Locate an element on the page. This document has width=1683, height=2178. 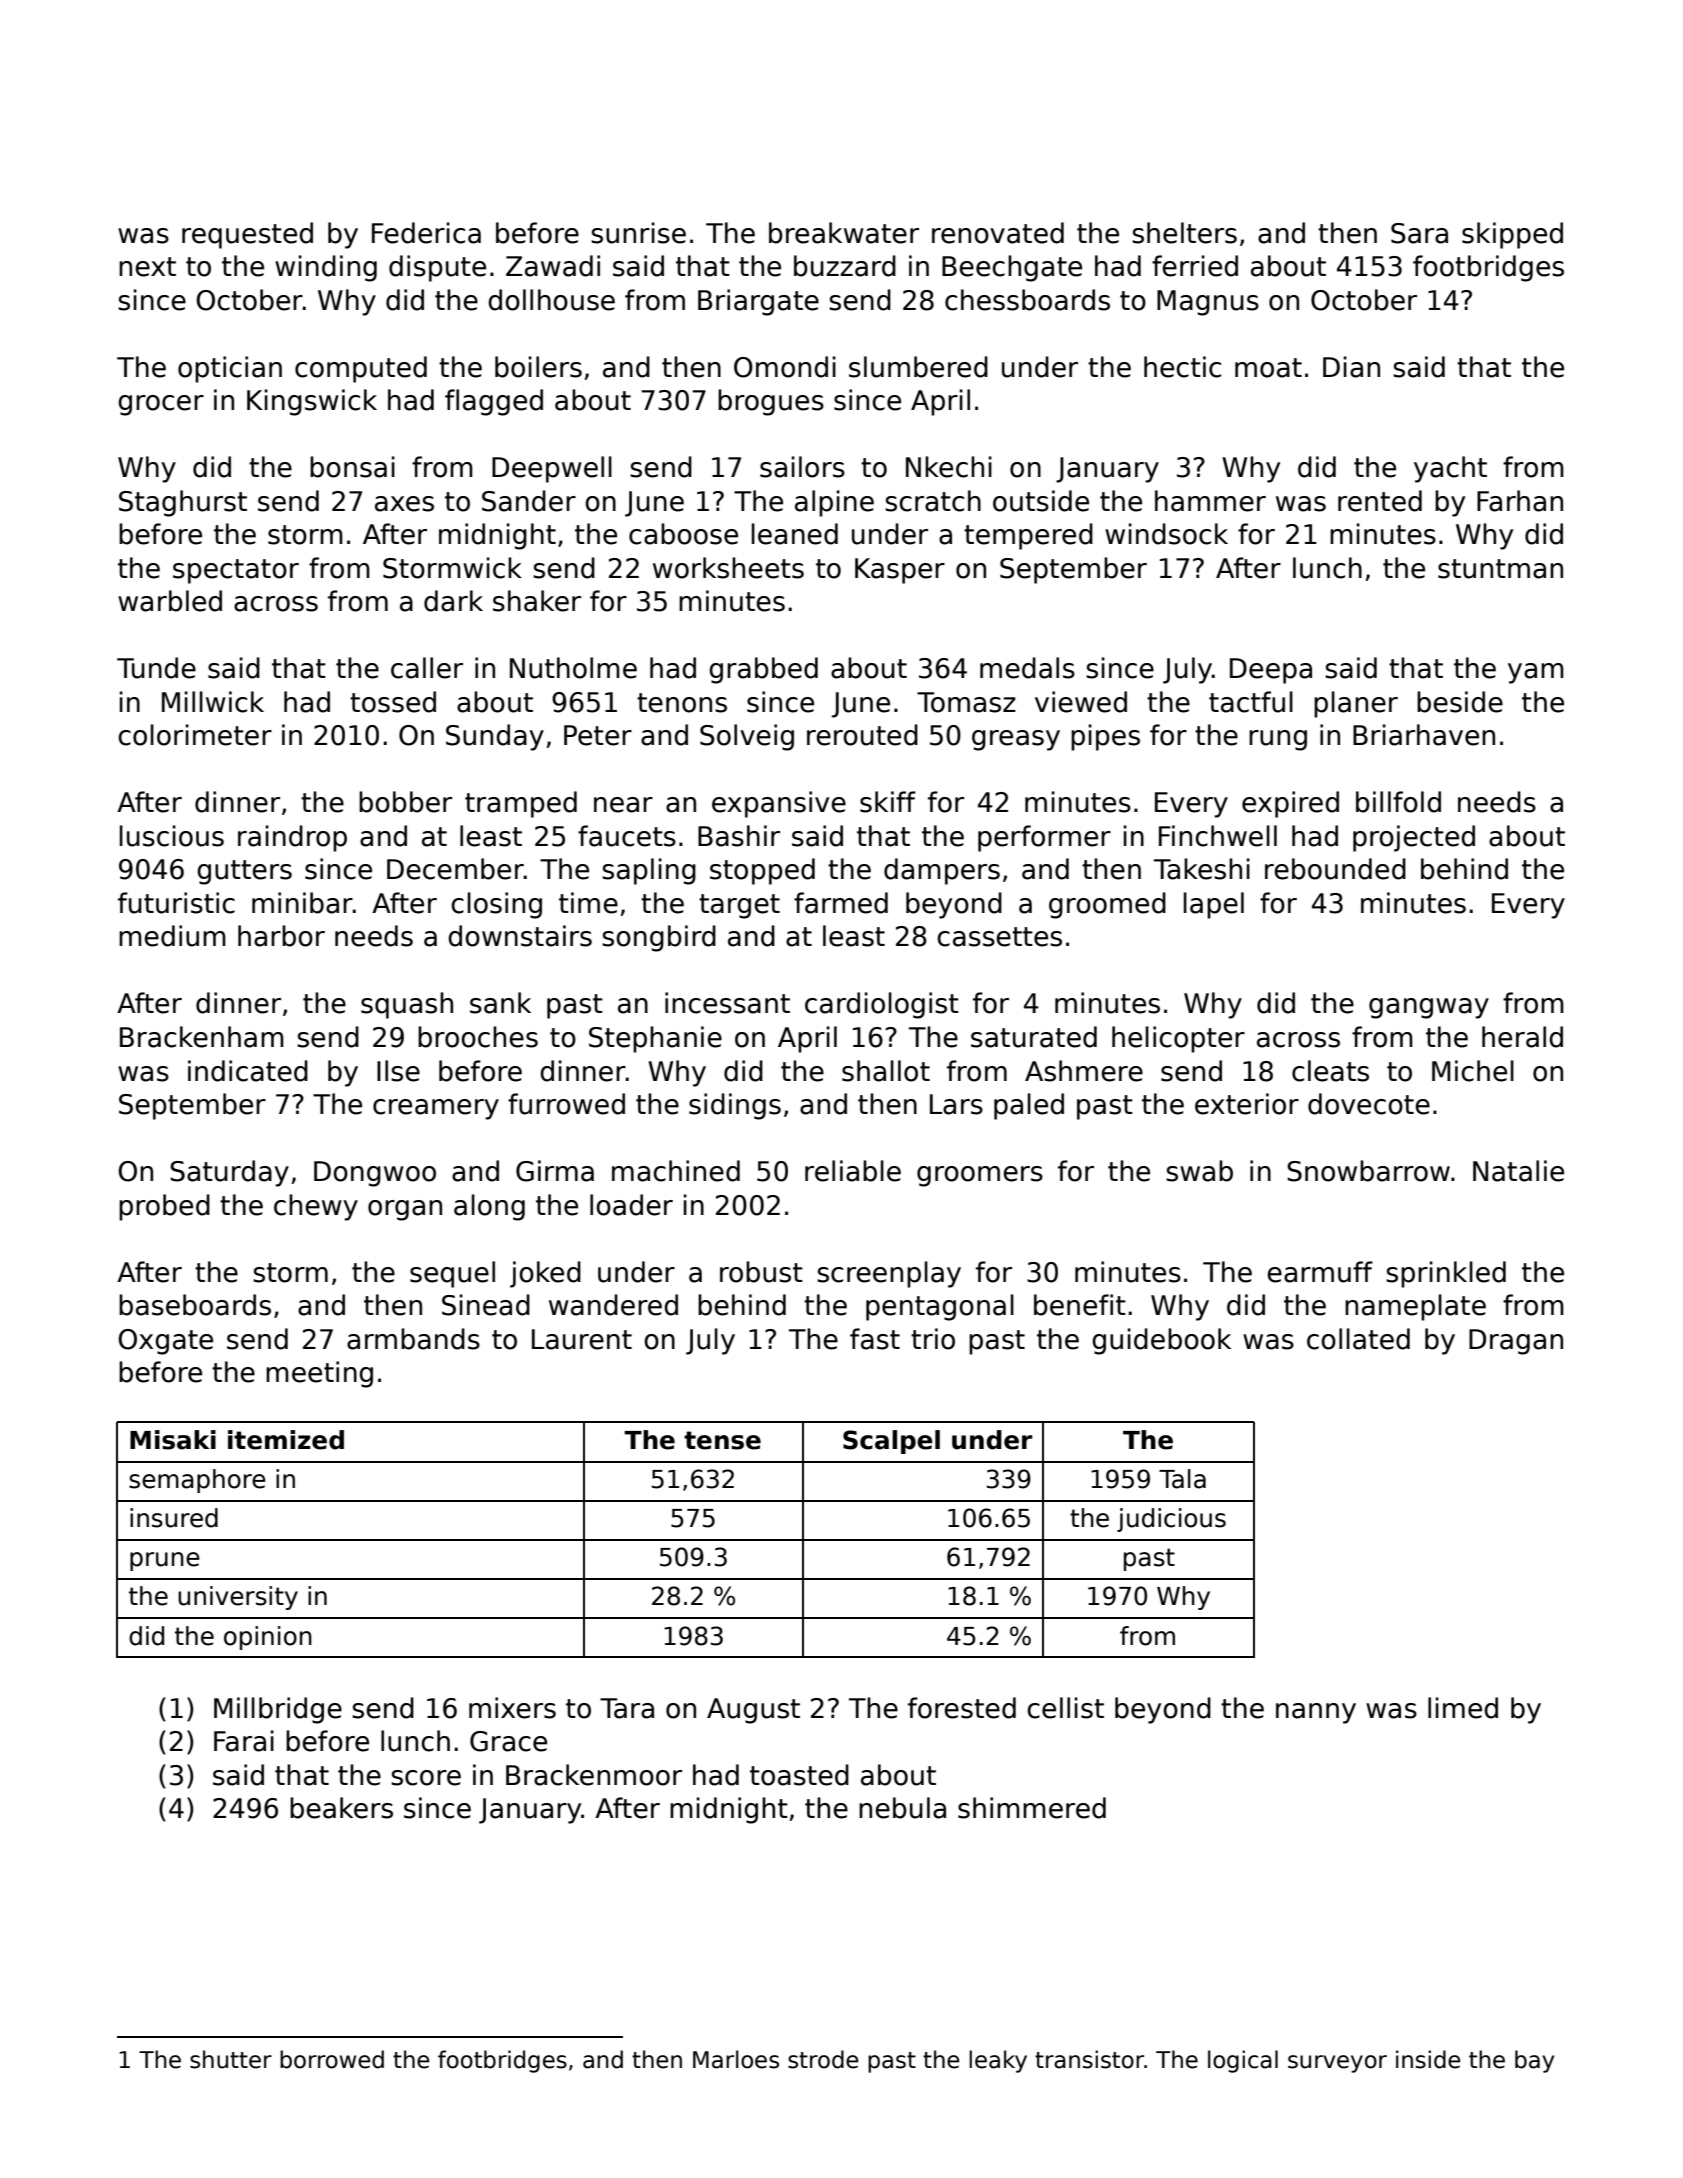
mixers is located at coordinates (512, 1708).
